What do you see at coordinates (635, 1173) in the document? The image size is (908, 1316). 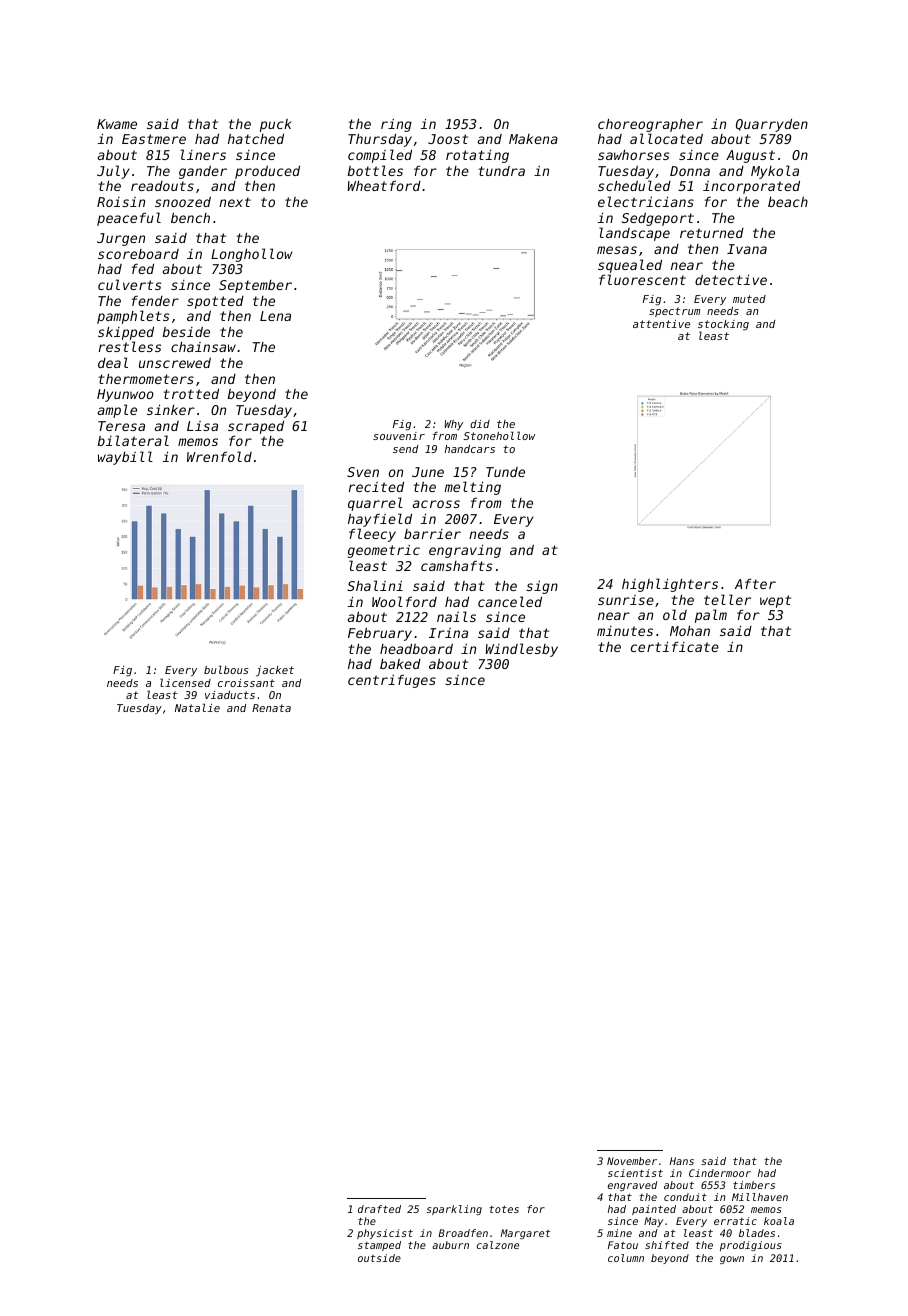 I see `scientist` at bounding box center [635, 1173].
